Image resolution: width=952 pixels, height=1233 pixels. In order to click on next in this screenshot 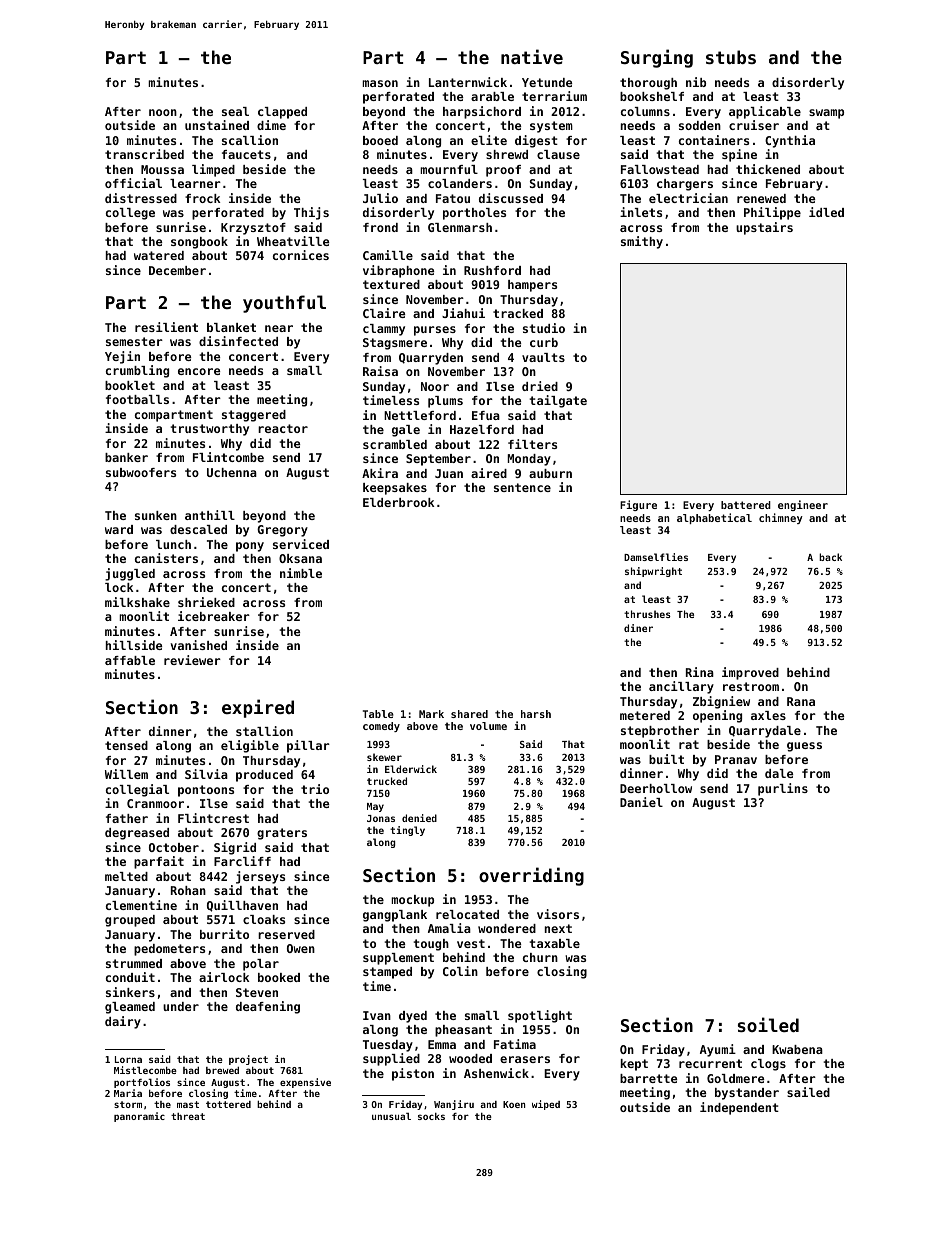, I will do `click(558, 928)`.
